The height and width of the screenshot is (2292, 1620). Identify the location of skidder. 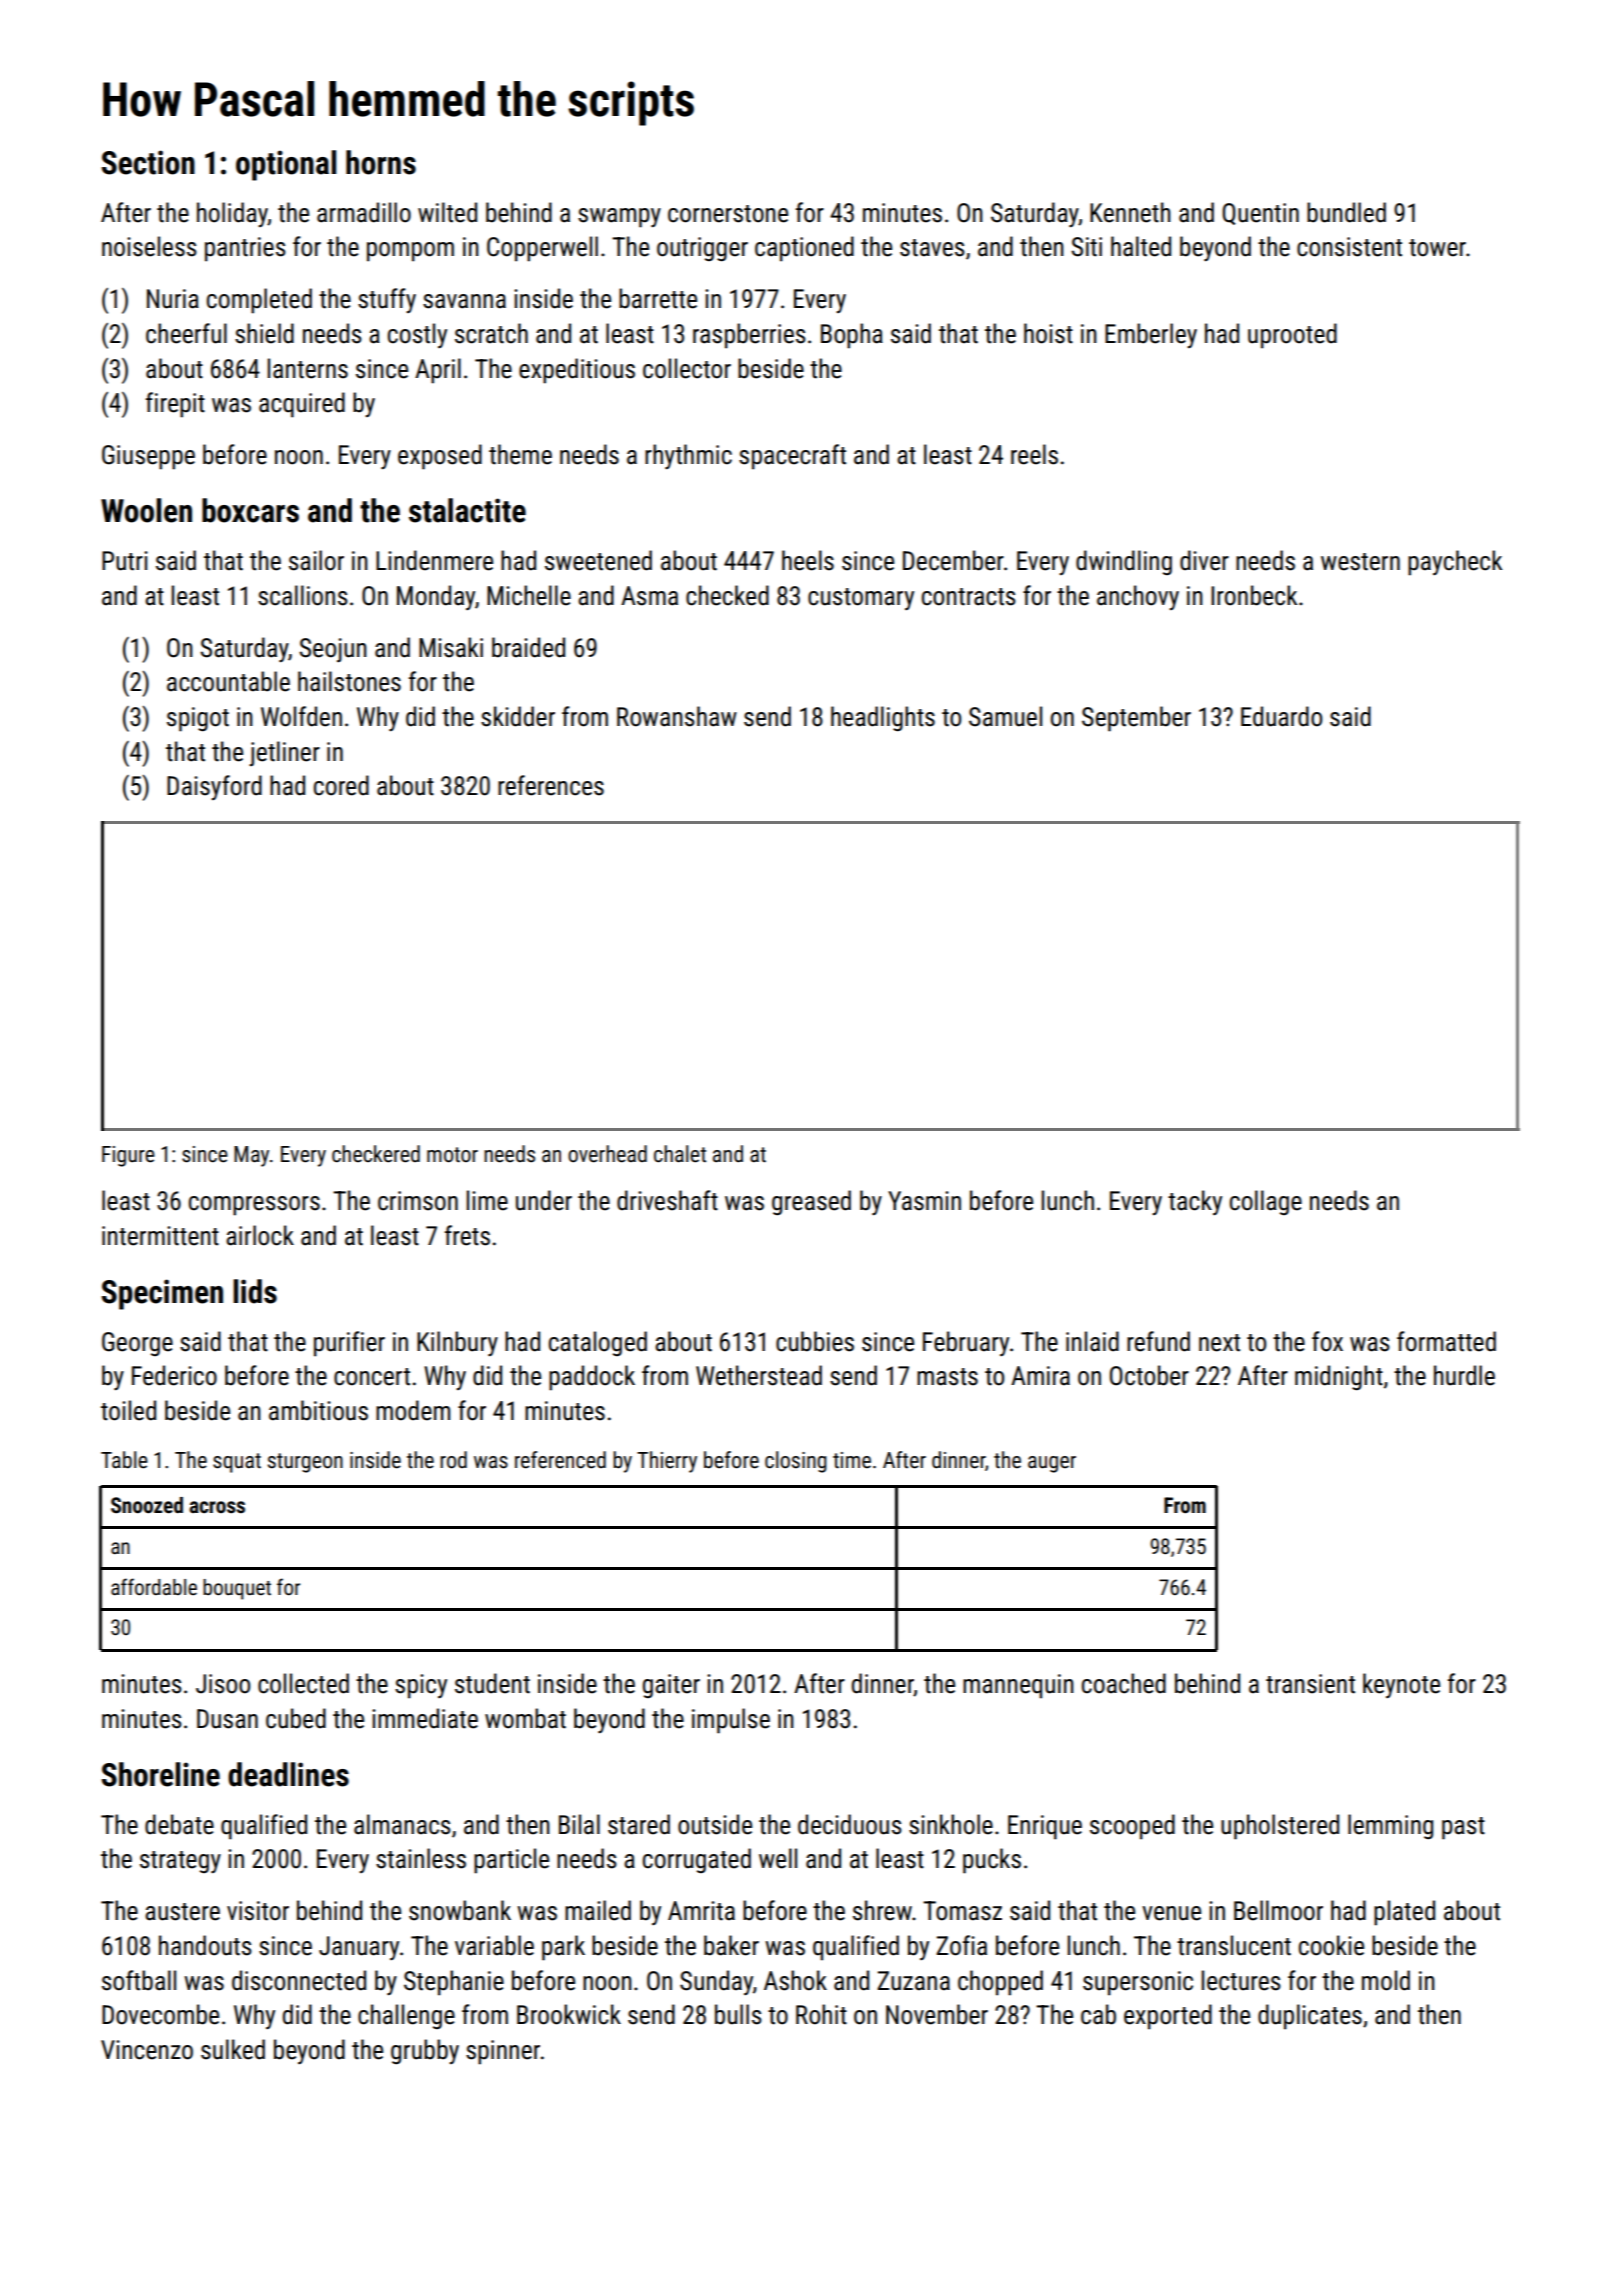
(518, 716).
